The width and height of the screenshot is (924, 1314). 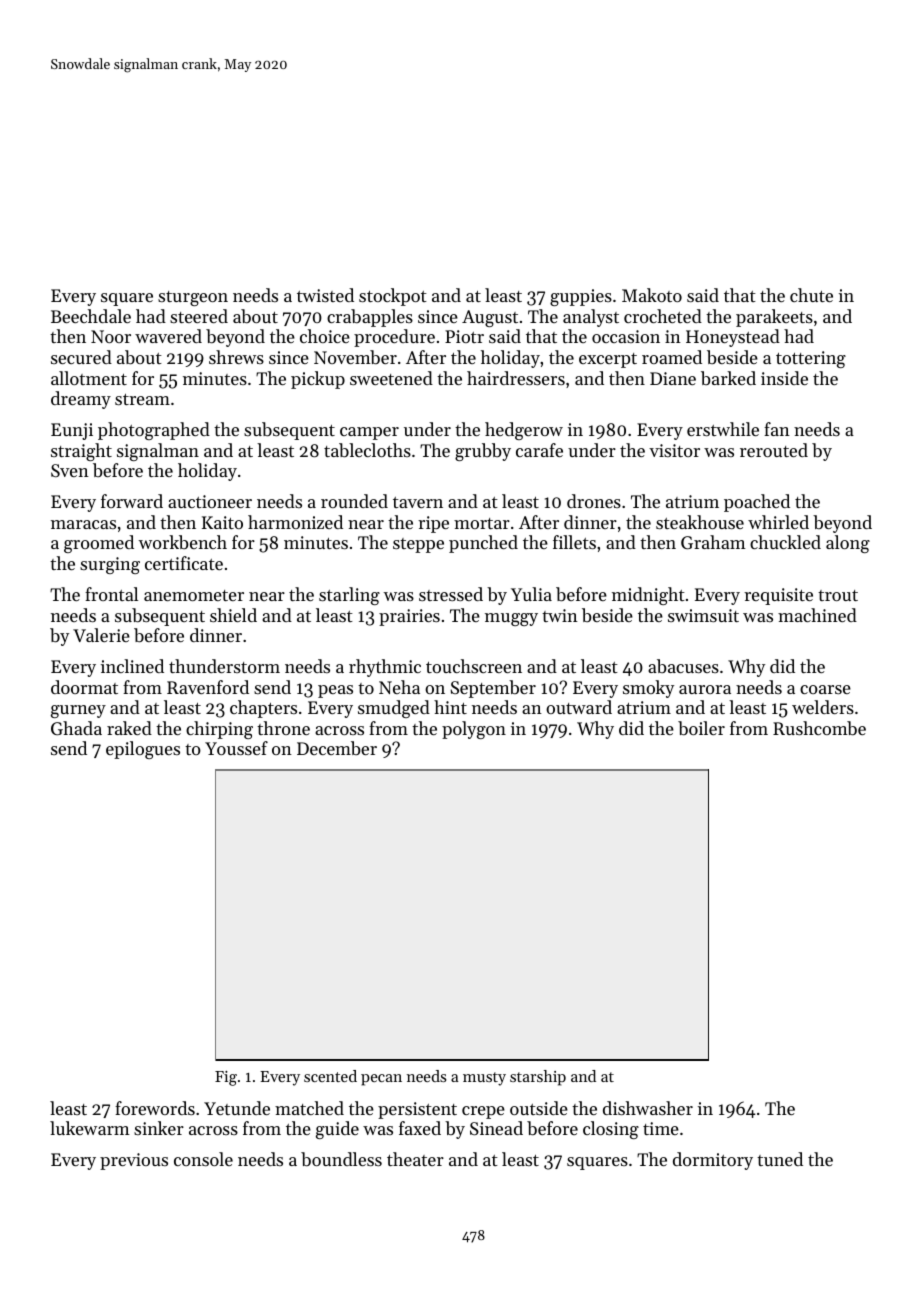 What do you see at coordinates (415, 1159) in the screenshot?
I see `theater` at bounding box center [415, 1159].
